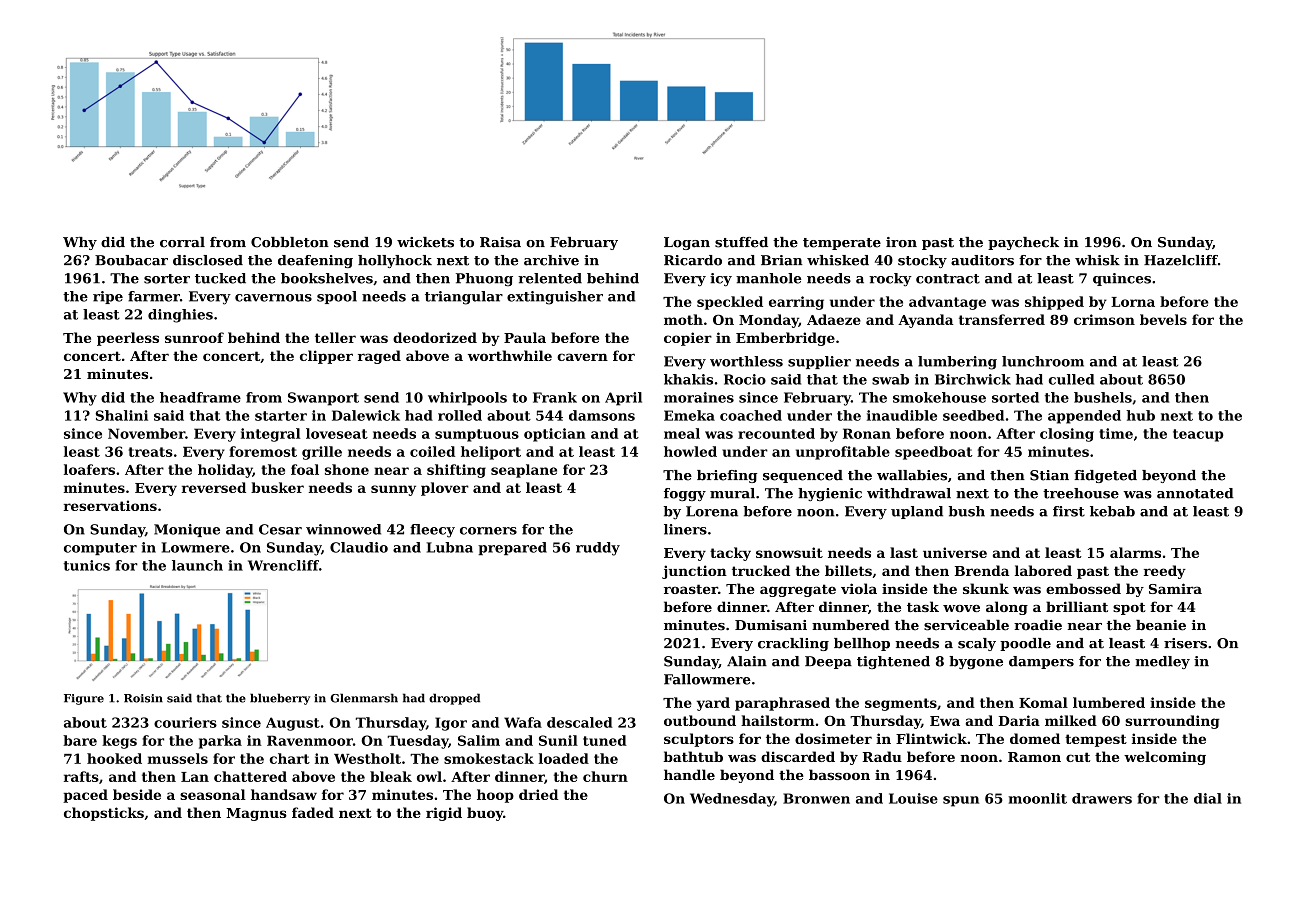 The height and width of the screenshot is (924, 1308). Describe the element at coordinates (782, 704) in the screenshot. I see `paraphrased` at that location.
